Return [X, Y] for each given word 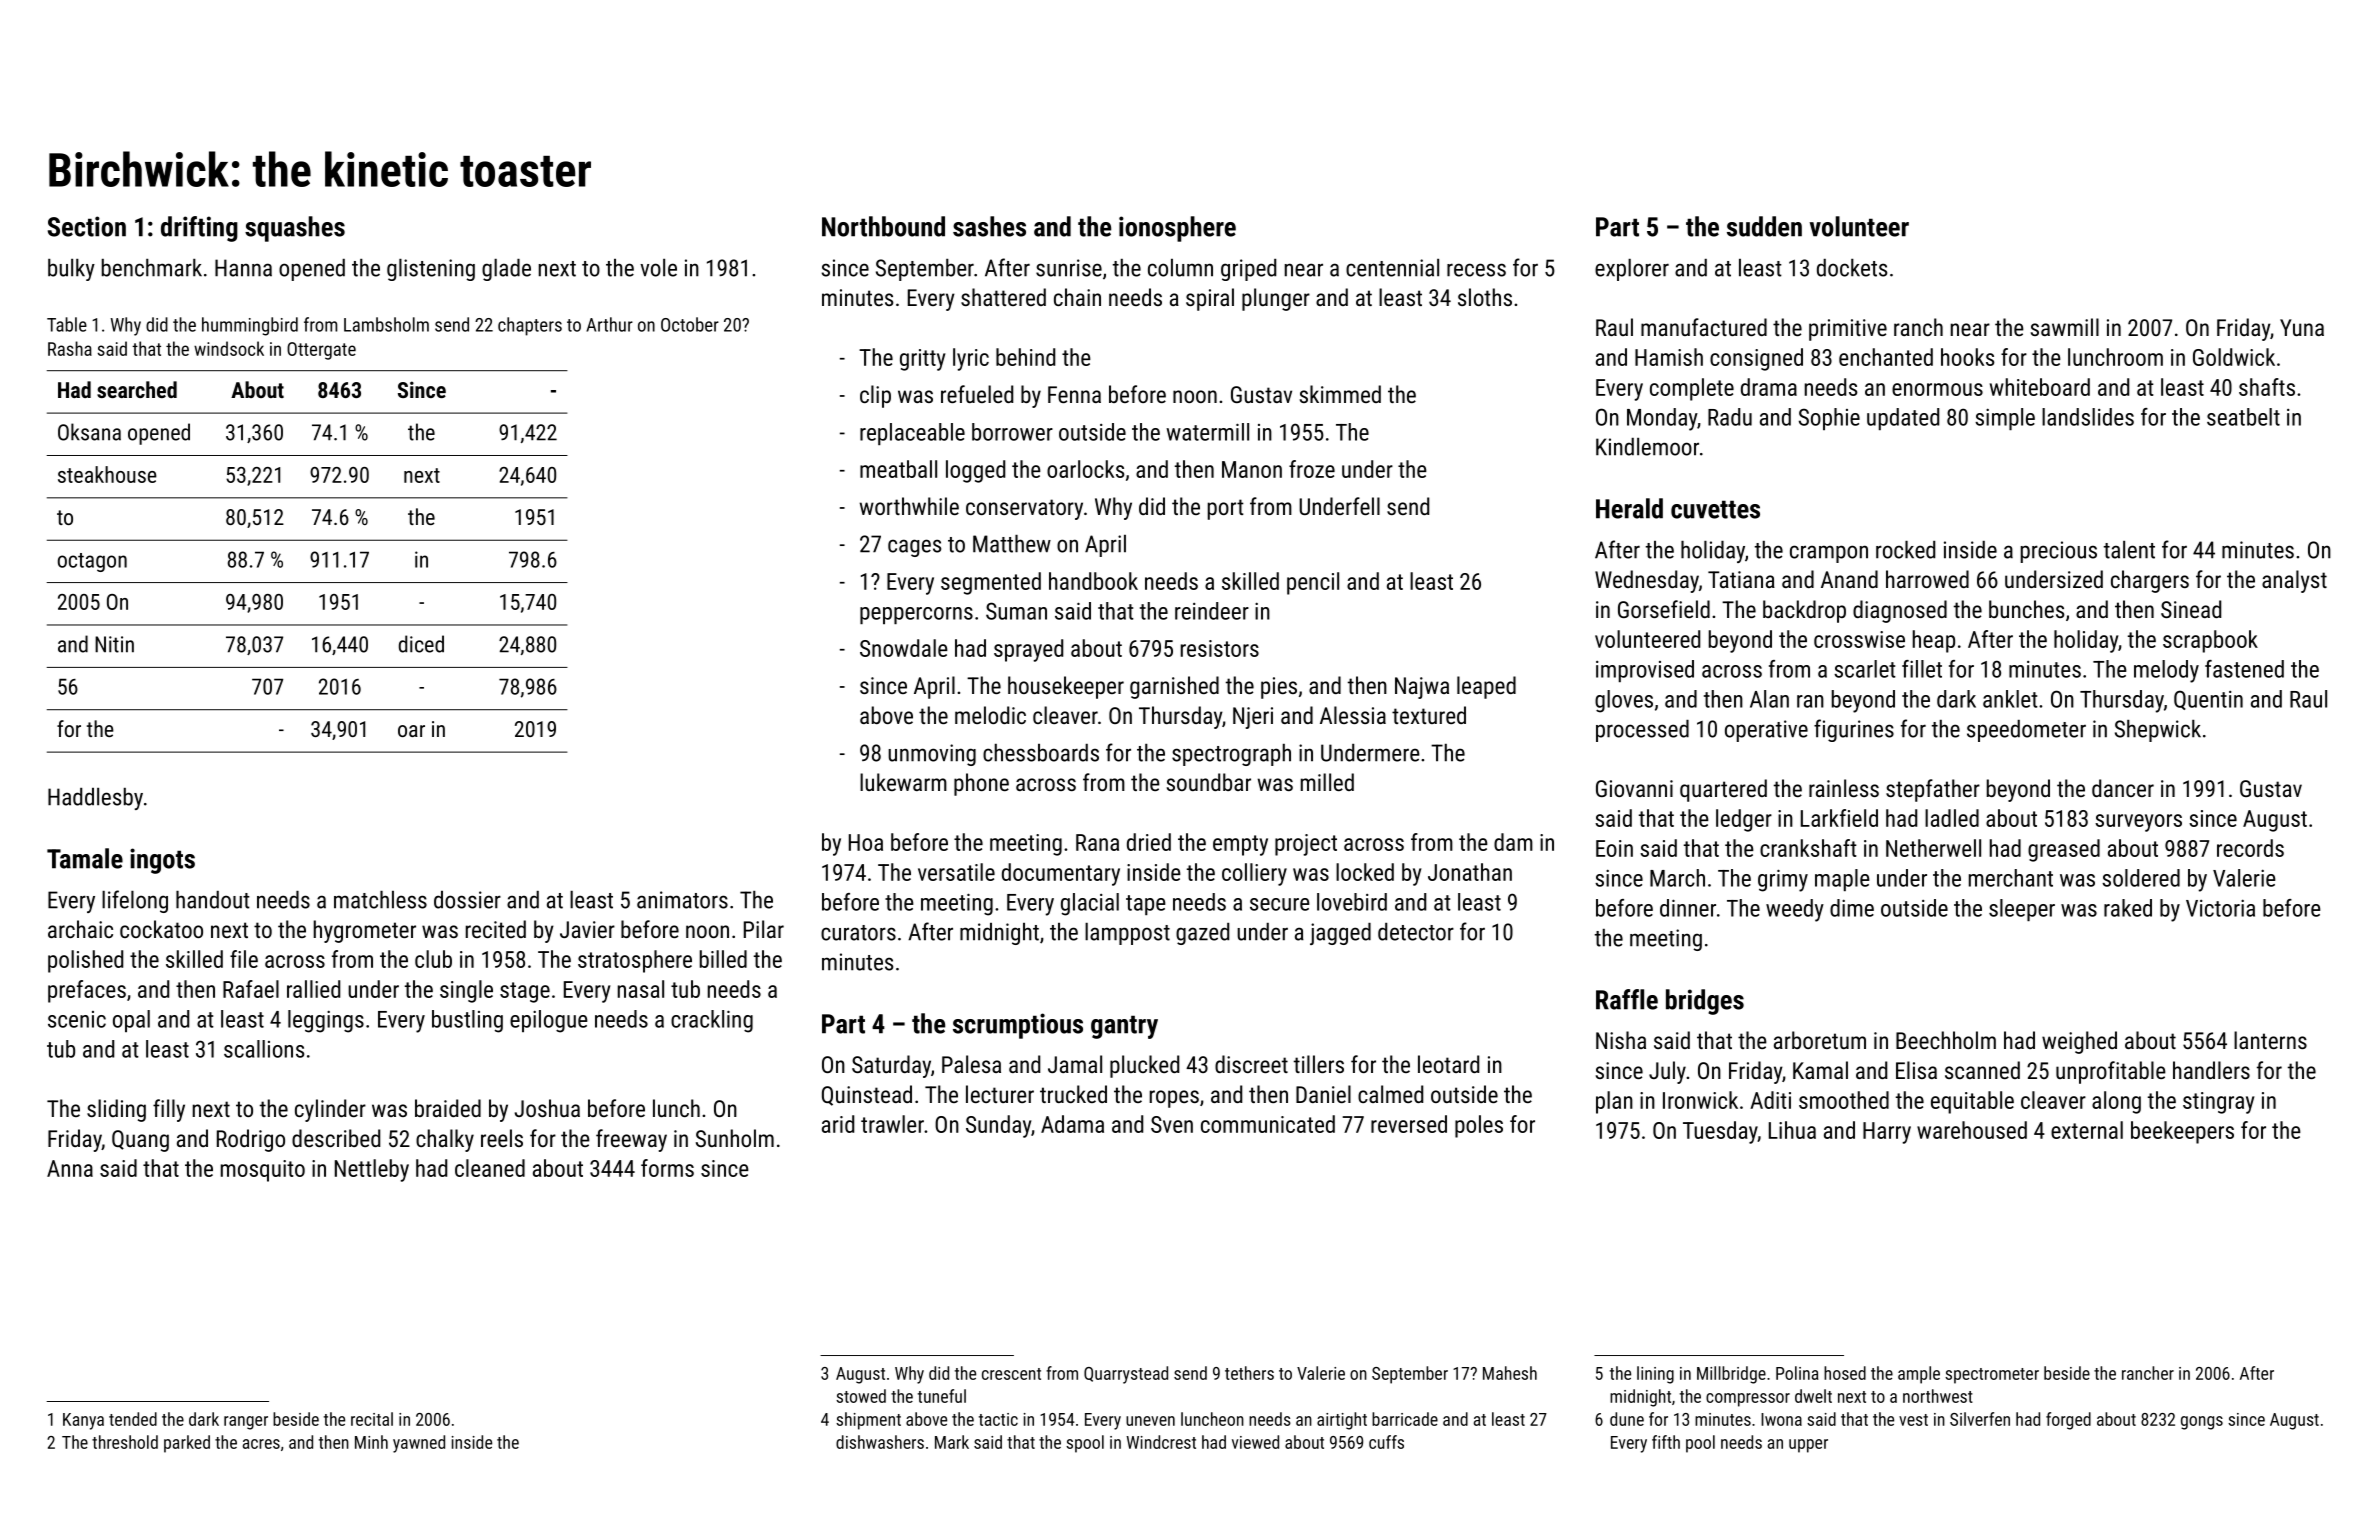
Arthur [609, 324]
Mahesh [1510, 1373]
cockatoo [161, 929]
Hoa [866, 842]
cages [914, 548]
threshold [125, 1442]
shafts [2267, 387]
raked [2128, 908]
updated [1903, 419]
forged [2068, 1421]
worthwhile [909, 506]
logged [975, 471]
